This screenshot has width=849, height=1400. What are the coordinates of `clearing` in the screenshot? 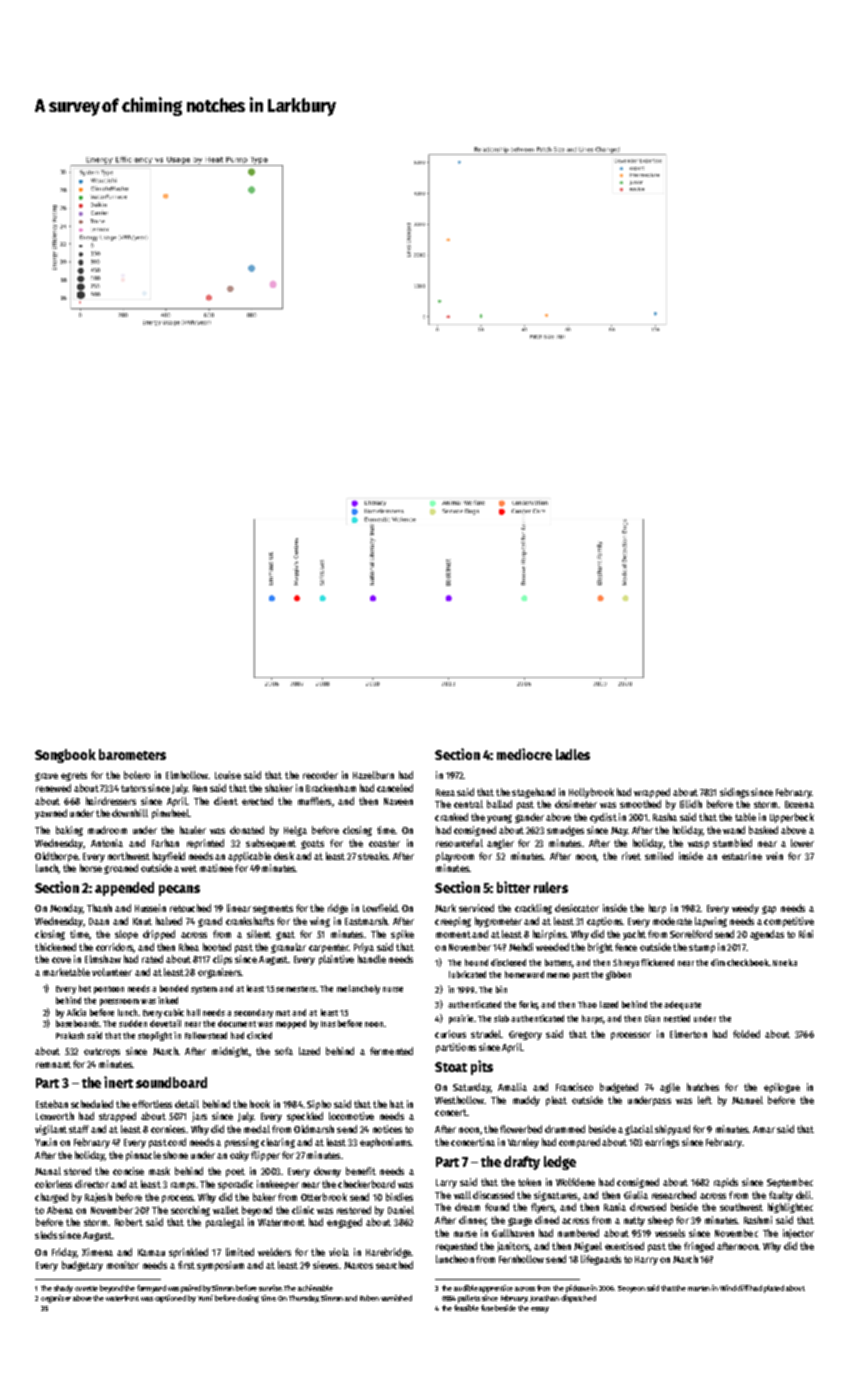 It's located at (278, 1143).
